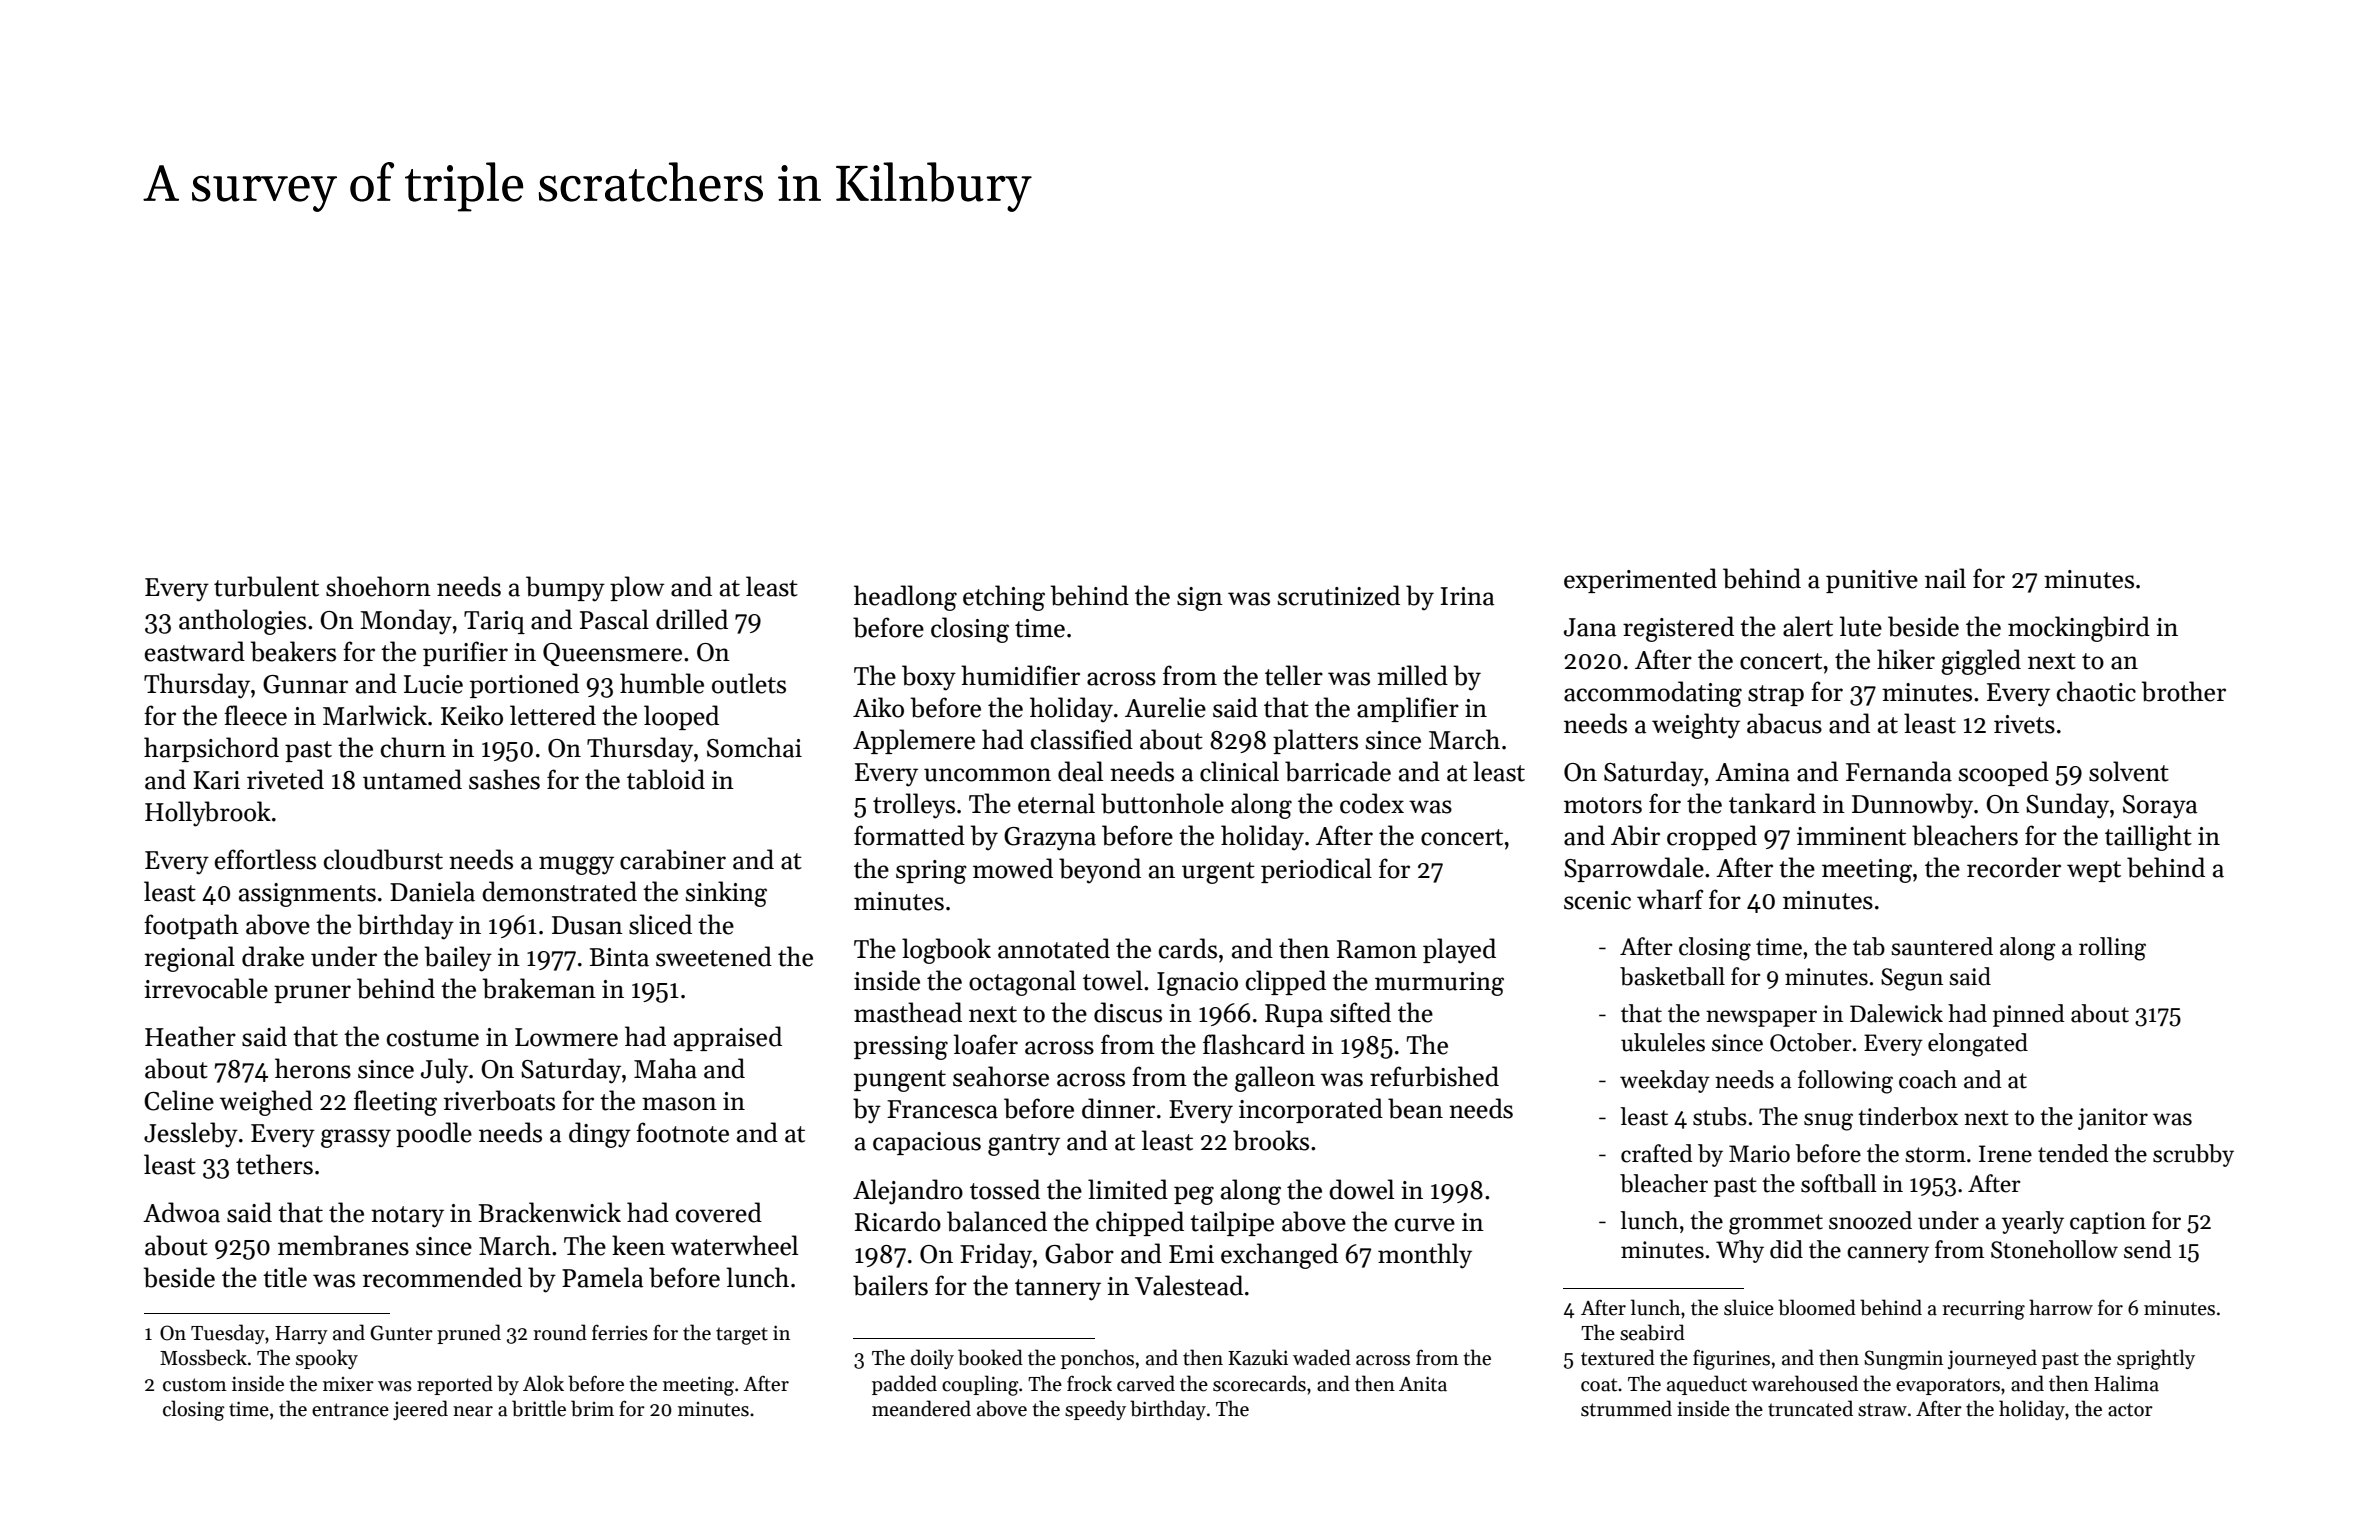  I want to click on Segun, so click(1912, 979).
